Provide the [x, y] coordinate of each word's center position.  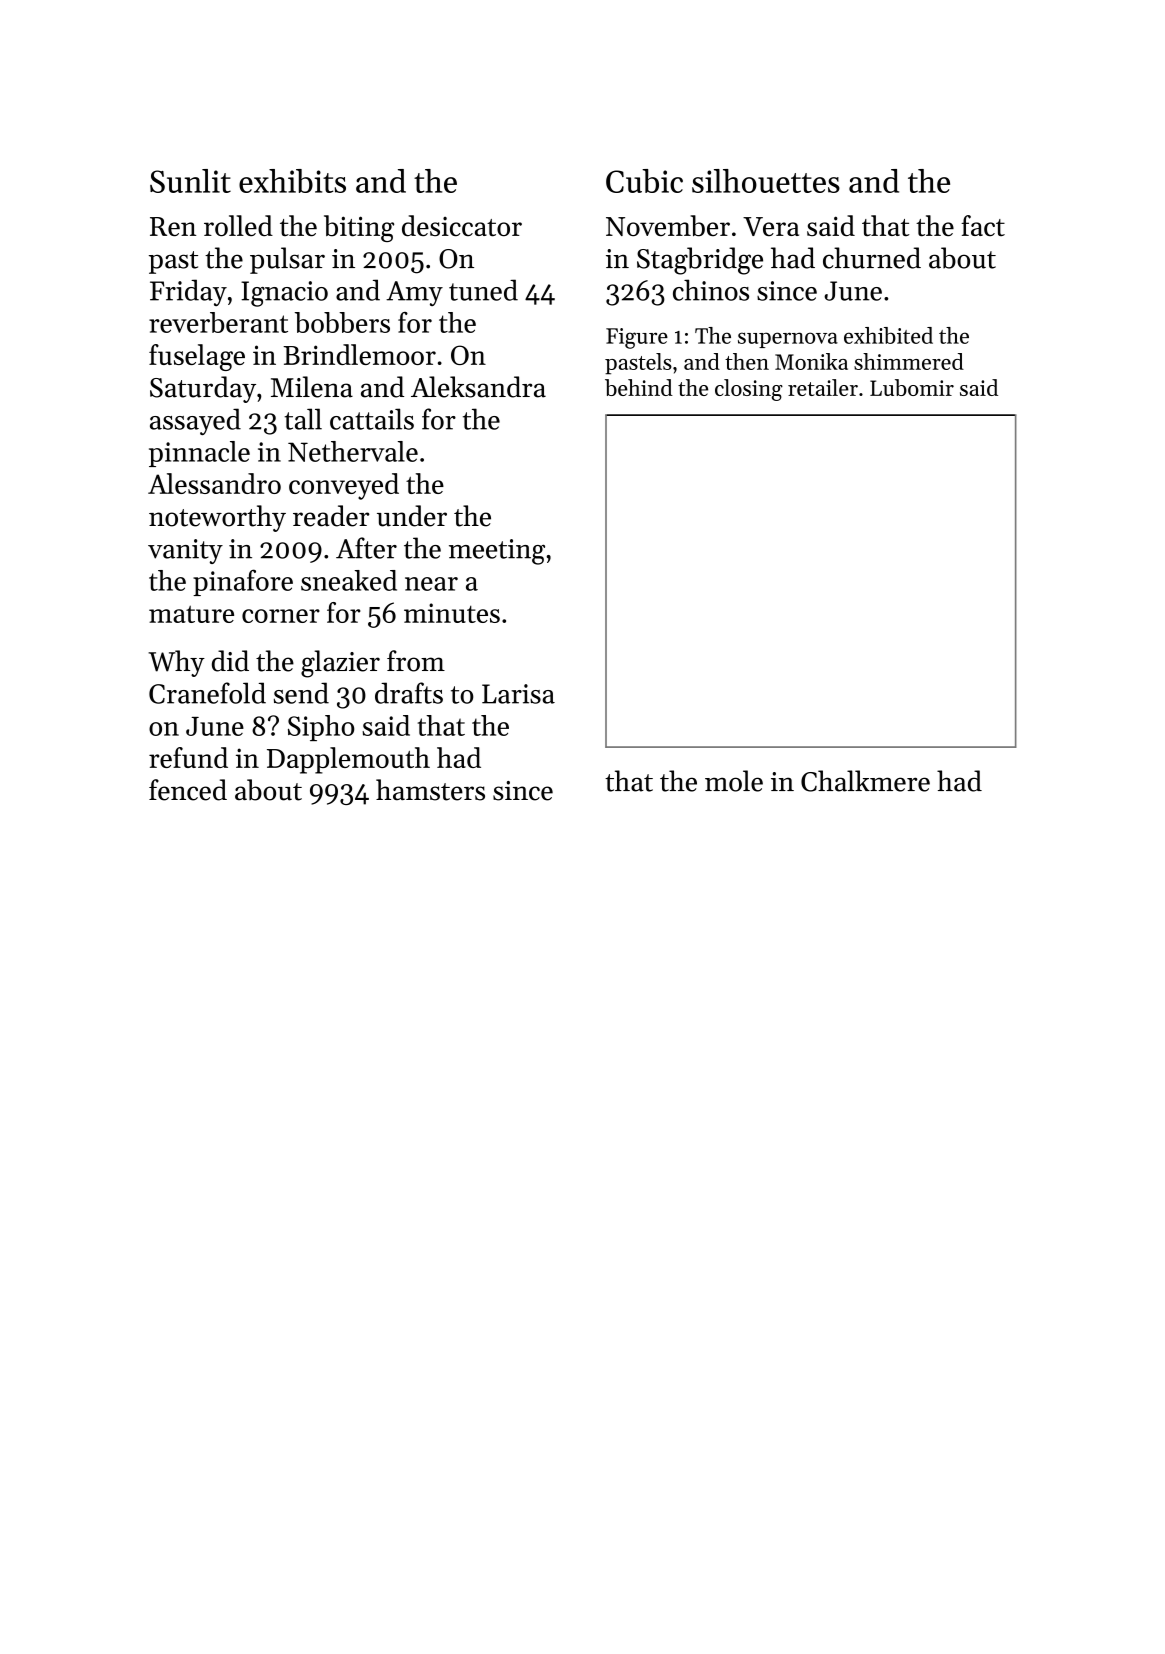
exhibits [292, 181]
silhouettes [766, 181]
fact [983, 225]
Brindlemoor [359, 354]
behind [639, 387]
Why [176, 663]
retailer [823, 387]
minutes [452, 613]
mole [734, 781]
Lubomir [912, 387]
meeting [497, 552]
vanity [185, 551]
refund [188, 757]
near [431, 584]
